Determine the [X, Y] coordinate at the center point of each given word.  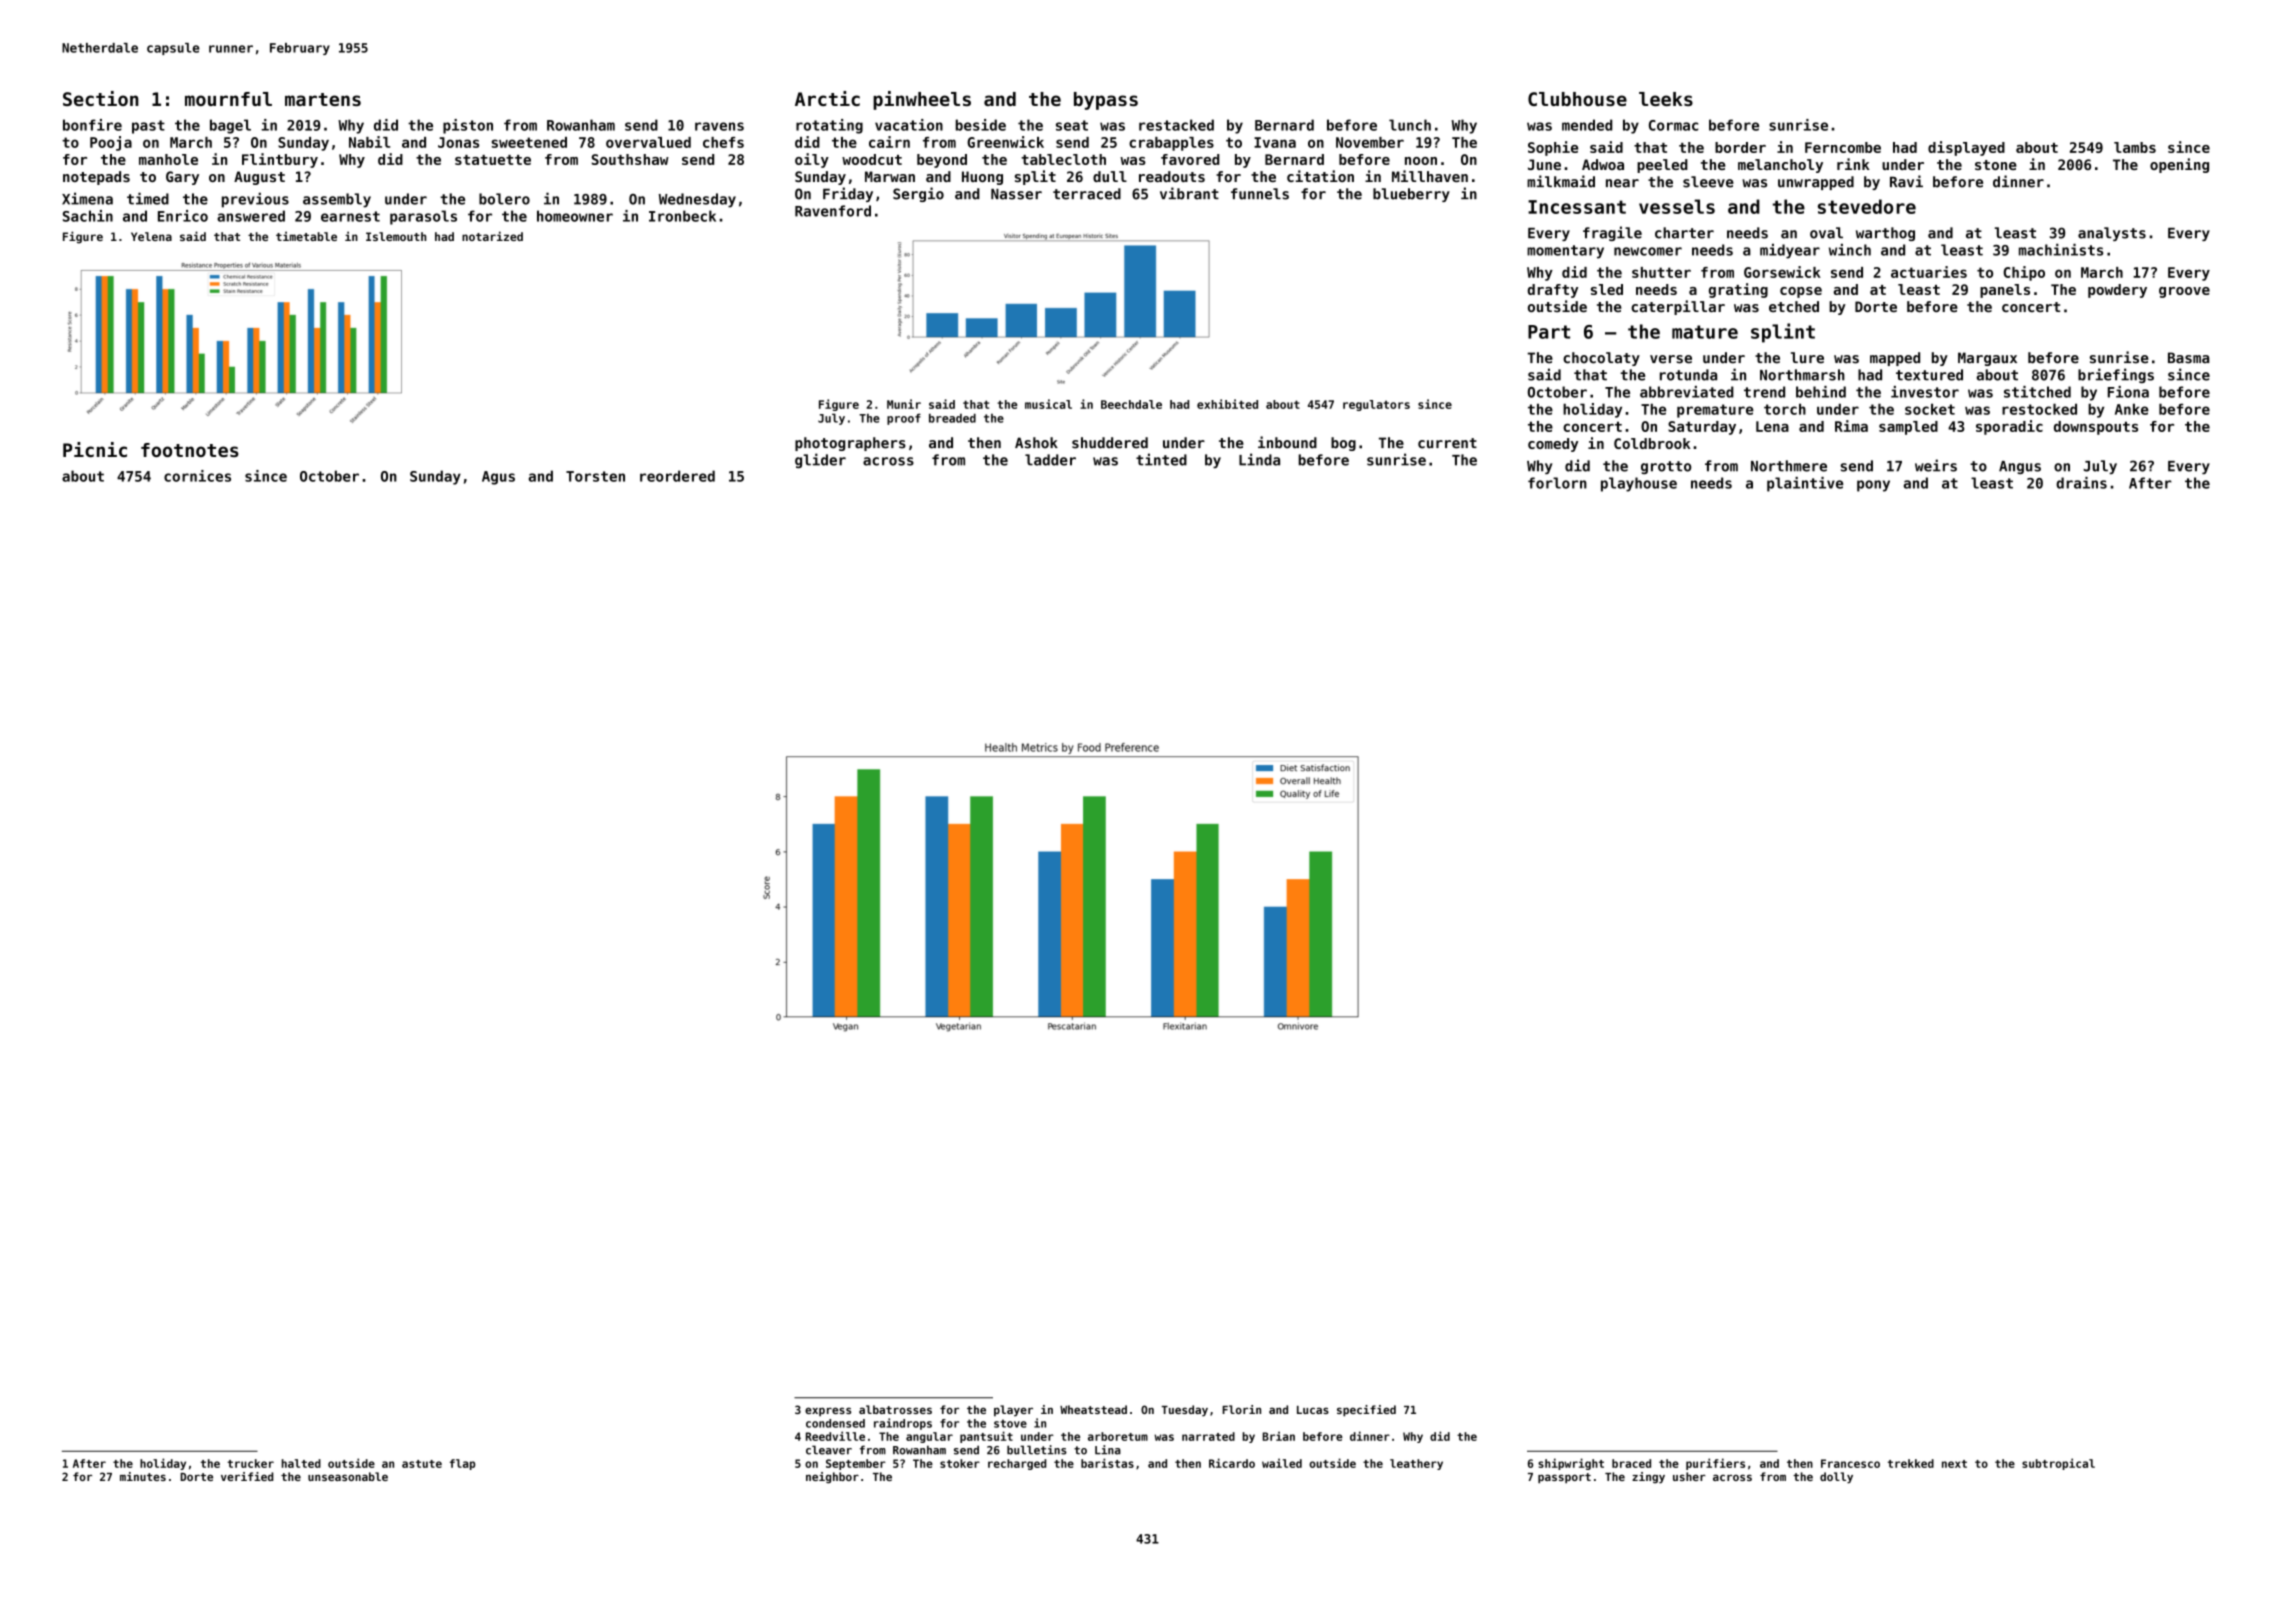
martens [323, 99]
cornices [197, 476]
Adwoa [1603, 164]
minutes [143, 1476]
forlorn [1557, 483]
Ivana [1275, 142]
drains [2081, 483]
